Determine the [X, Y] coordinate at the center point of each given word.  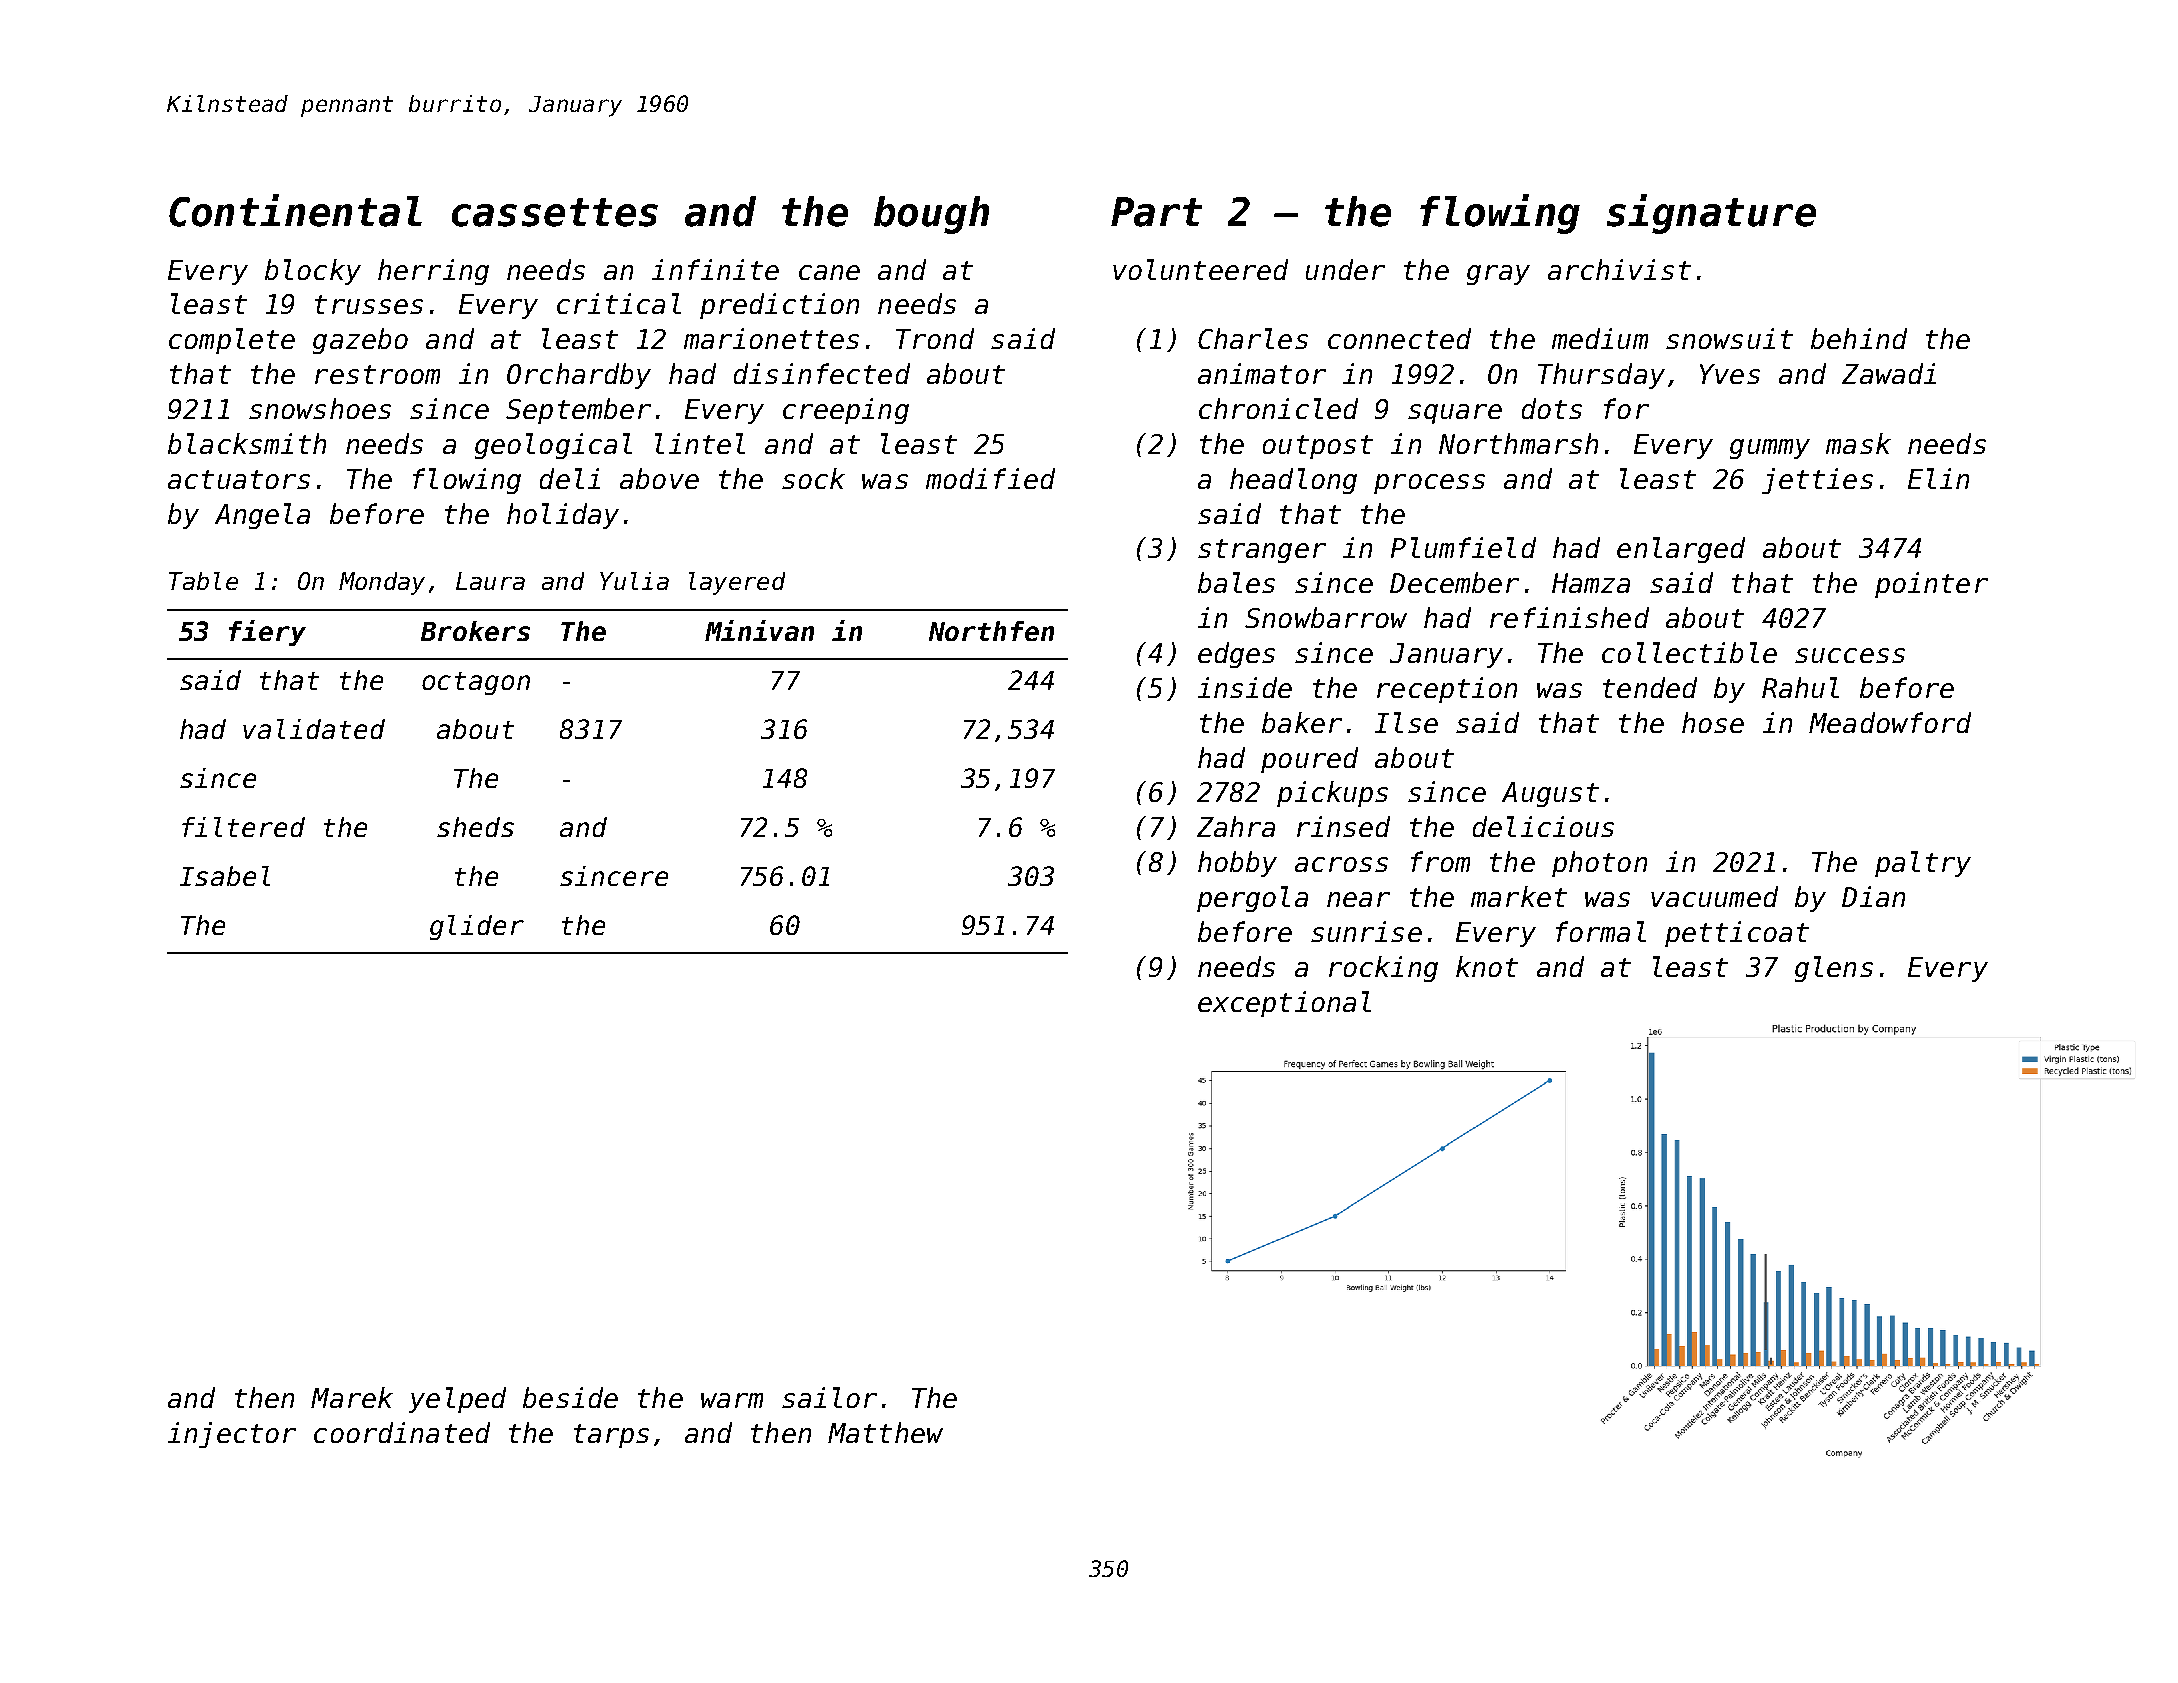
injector [232, 1435]
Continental [295, 210]
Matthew [885, 1432]
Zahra [1236, 826]
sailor [829, 1397]
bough [931, 215]
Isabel [225, 876]
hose [1713, 722]
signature [1711, 214]
